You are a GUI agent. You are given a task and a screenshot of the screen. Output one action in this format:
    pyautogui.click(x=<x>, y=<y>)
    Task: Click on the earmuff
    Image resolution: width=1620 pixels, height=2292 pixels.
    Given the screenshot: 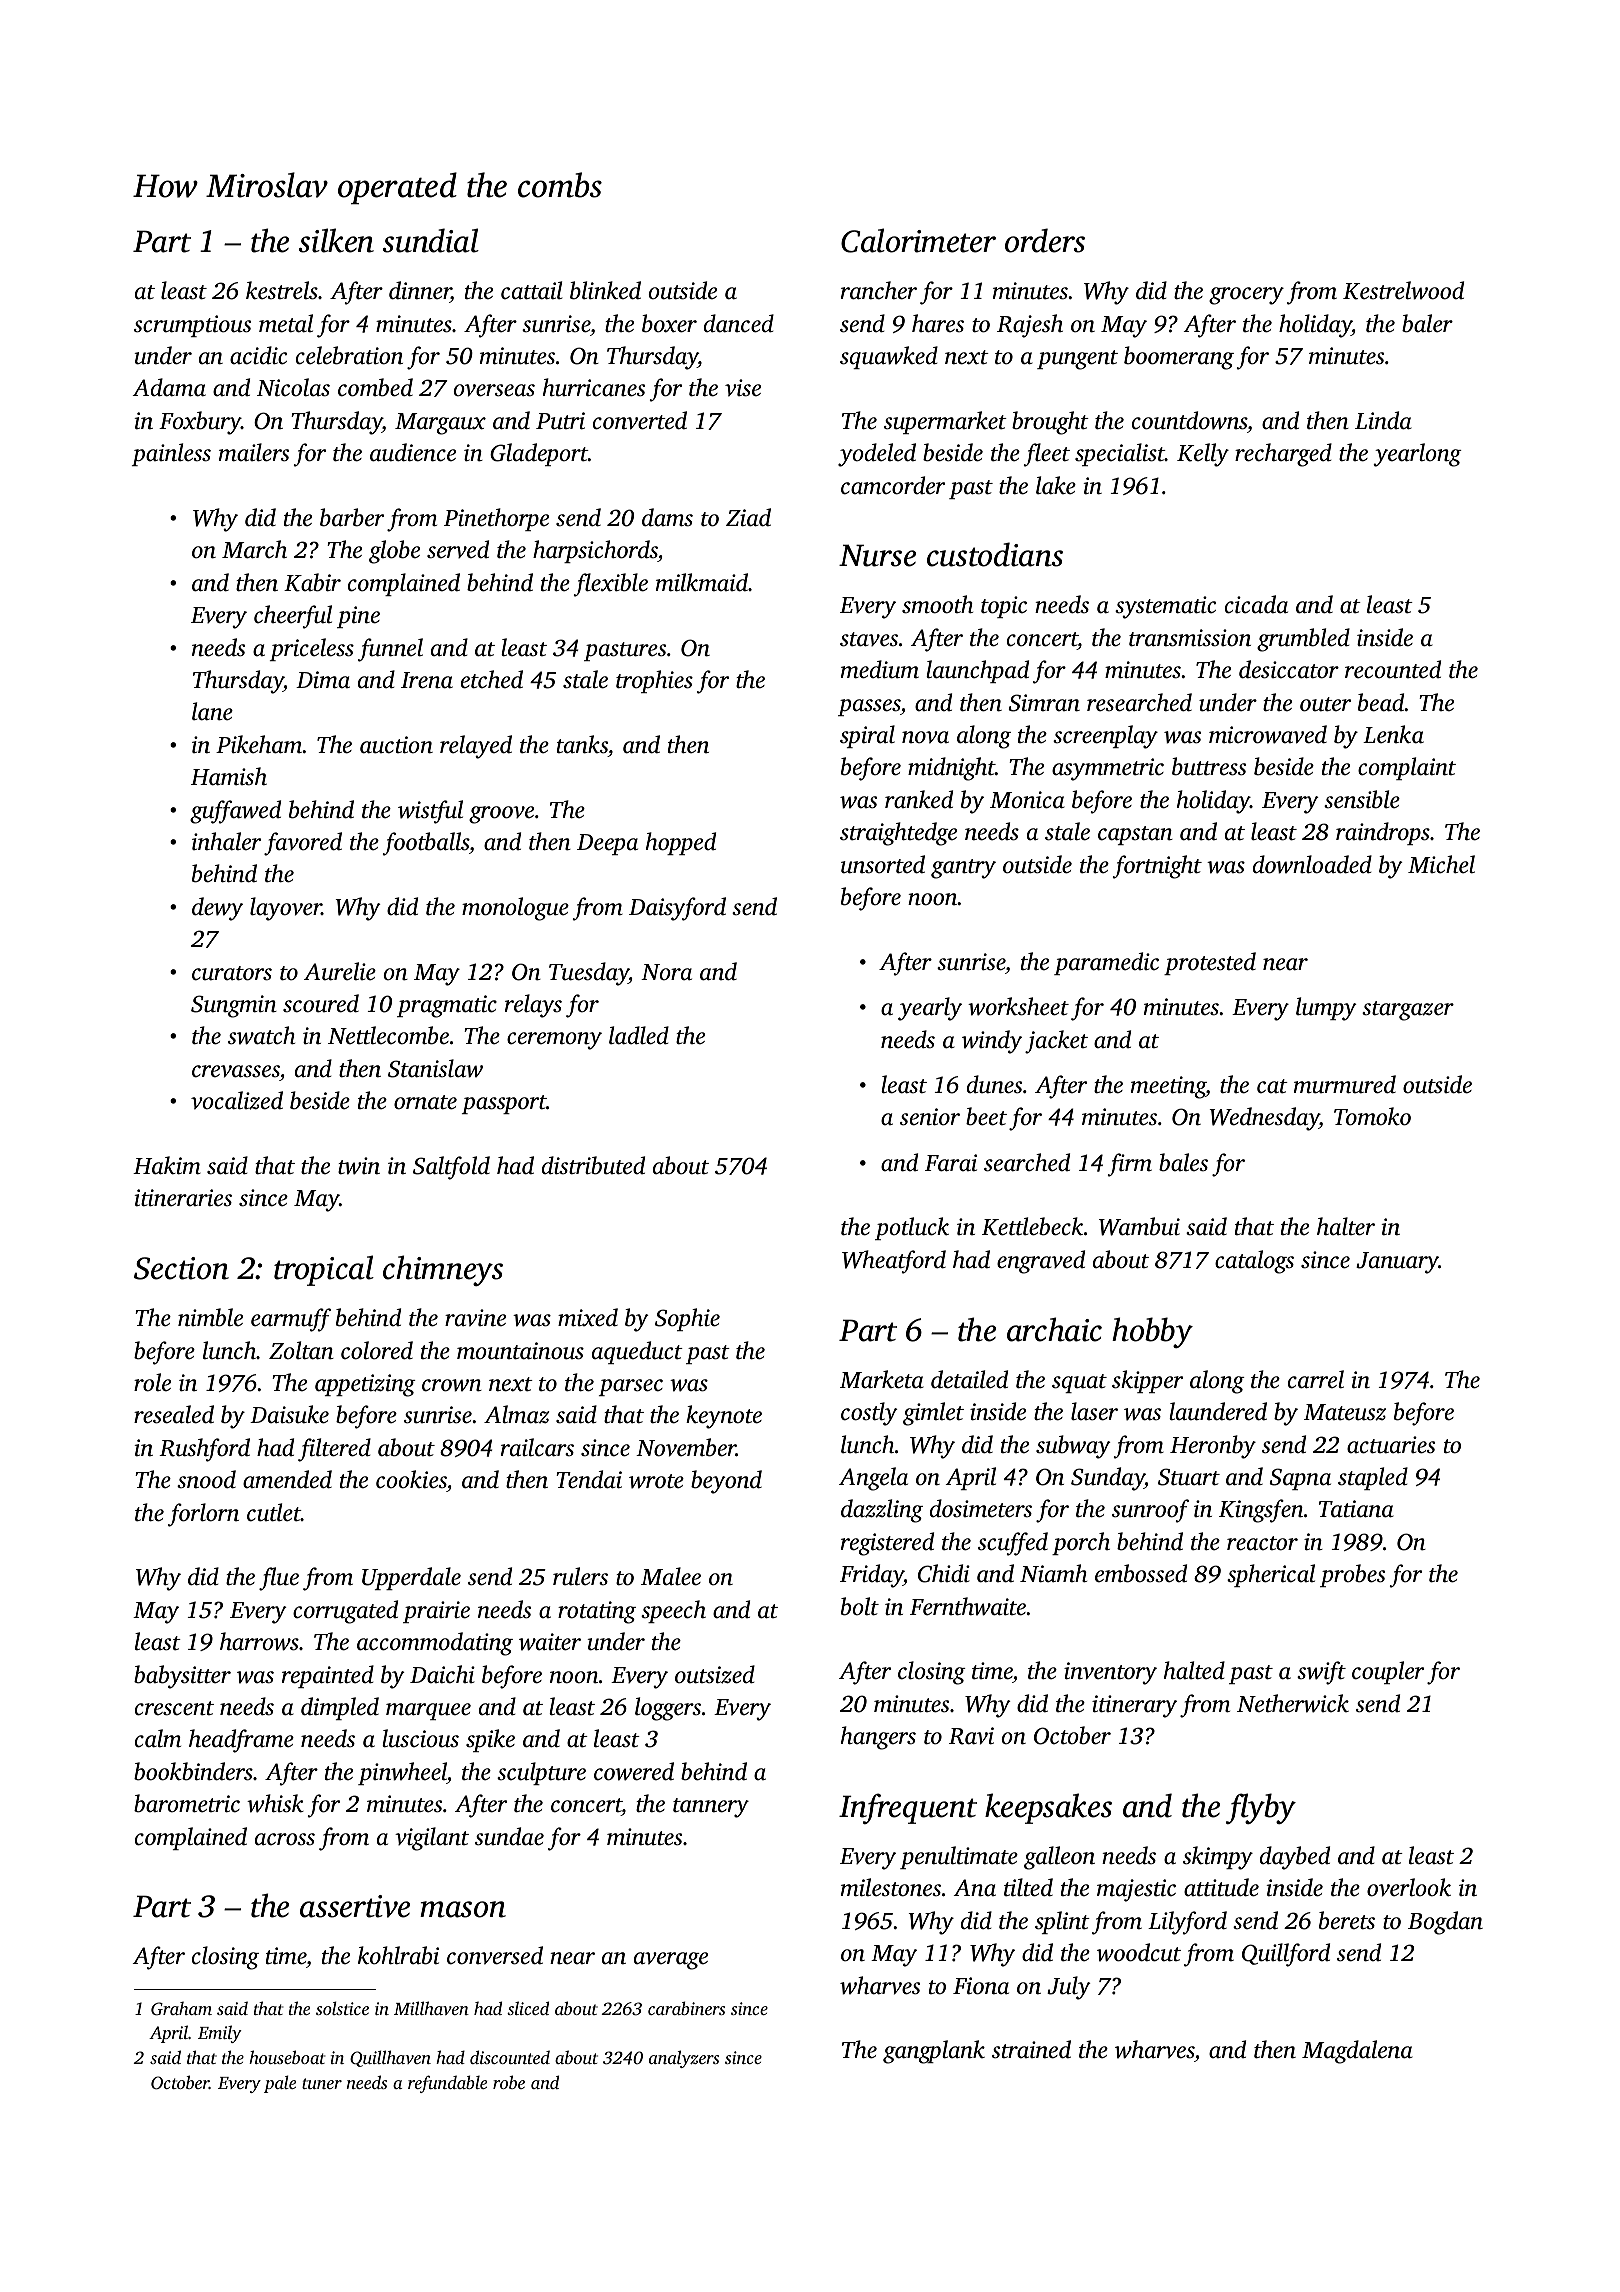 What is the action you would take?
    pyautogui.click(x=291, y=1320)
